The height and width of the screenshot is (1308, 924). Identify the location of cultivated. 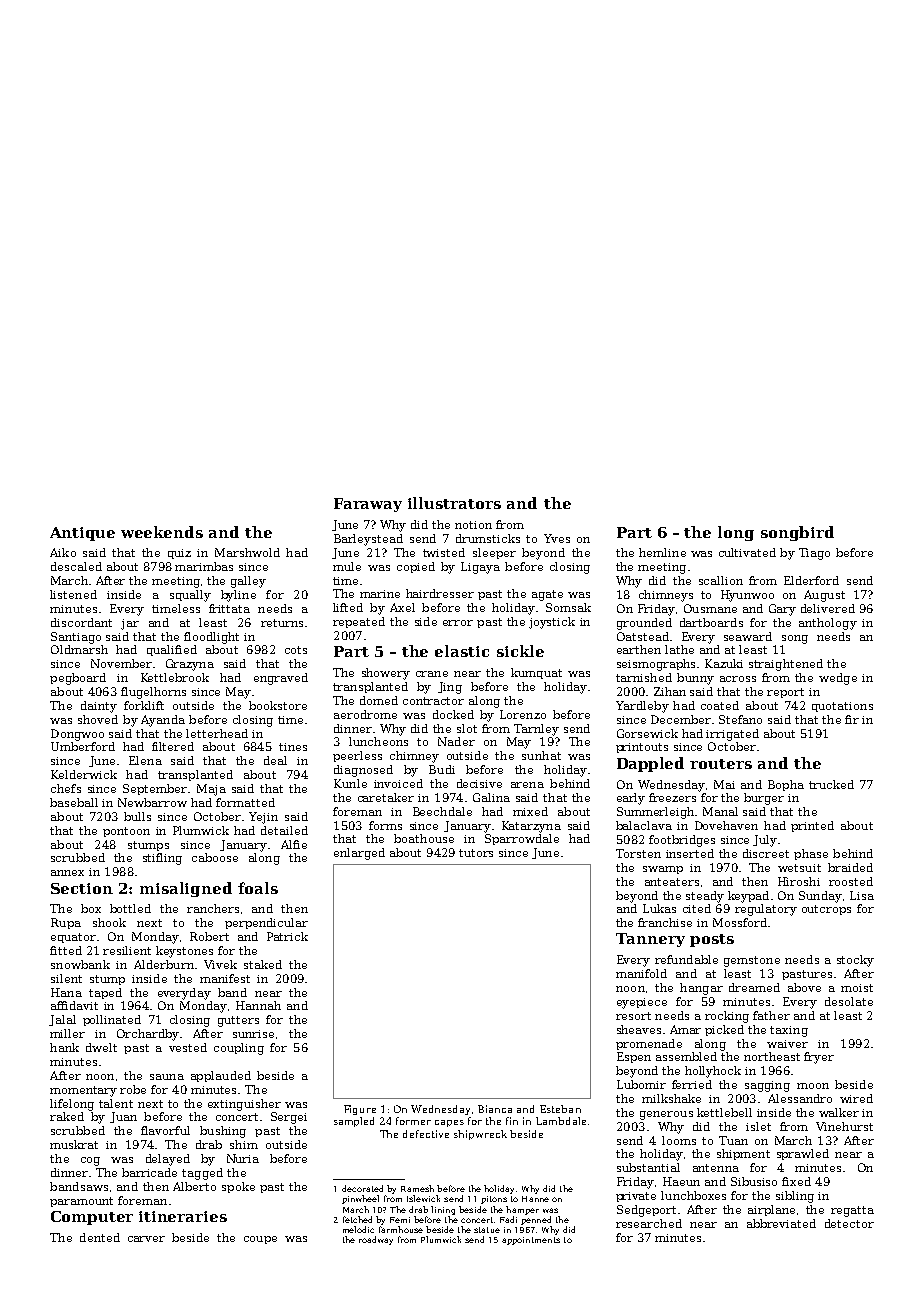
(747, 552).
